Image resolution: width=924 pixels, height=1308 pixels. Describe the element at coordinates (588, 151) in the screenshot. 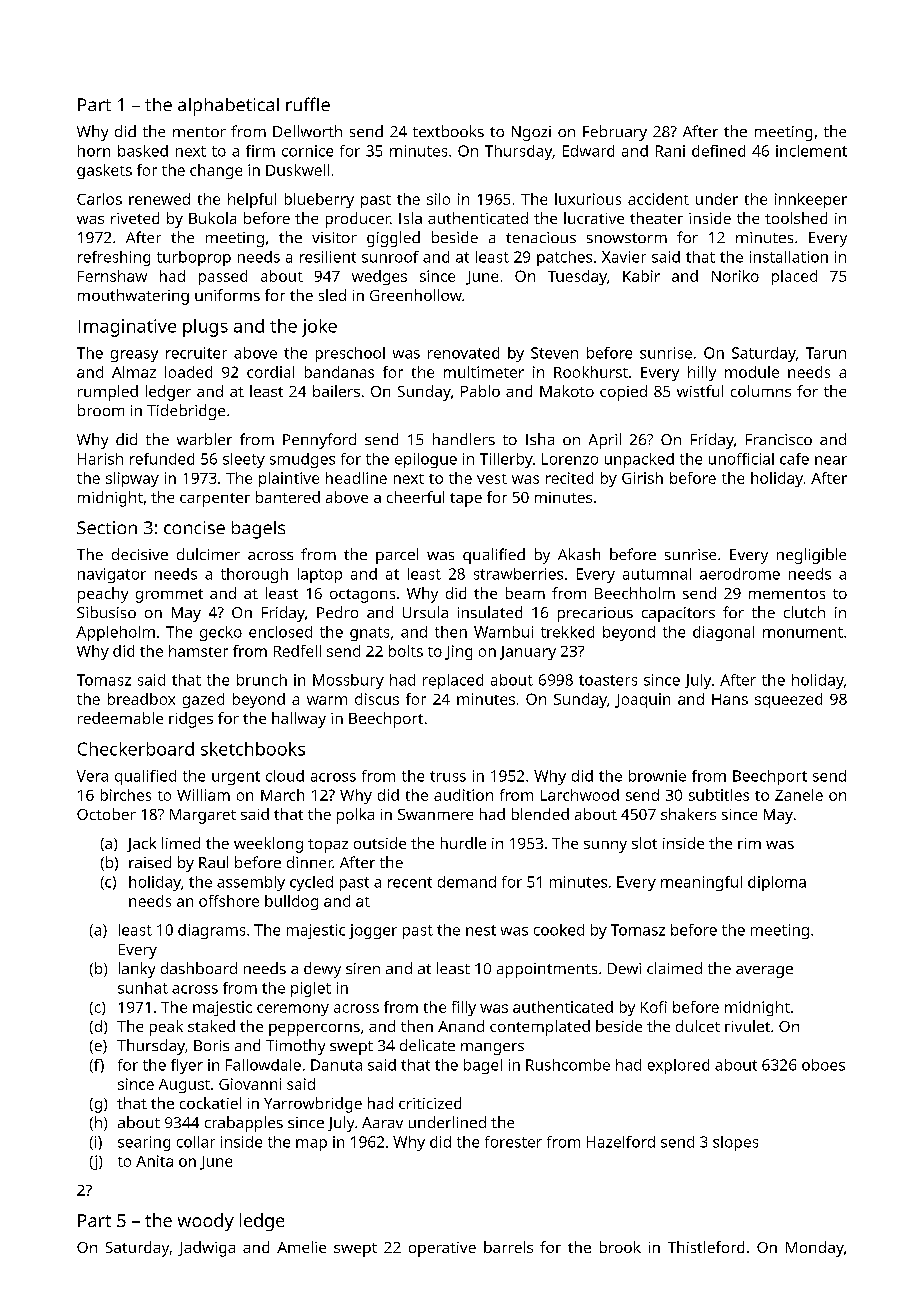

I see `Edward` at that location.
